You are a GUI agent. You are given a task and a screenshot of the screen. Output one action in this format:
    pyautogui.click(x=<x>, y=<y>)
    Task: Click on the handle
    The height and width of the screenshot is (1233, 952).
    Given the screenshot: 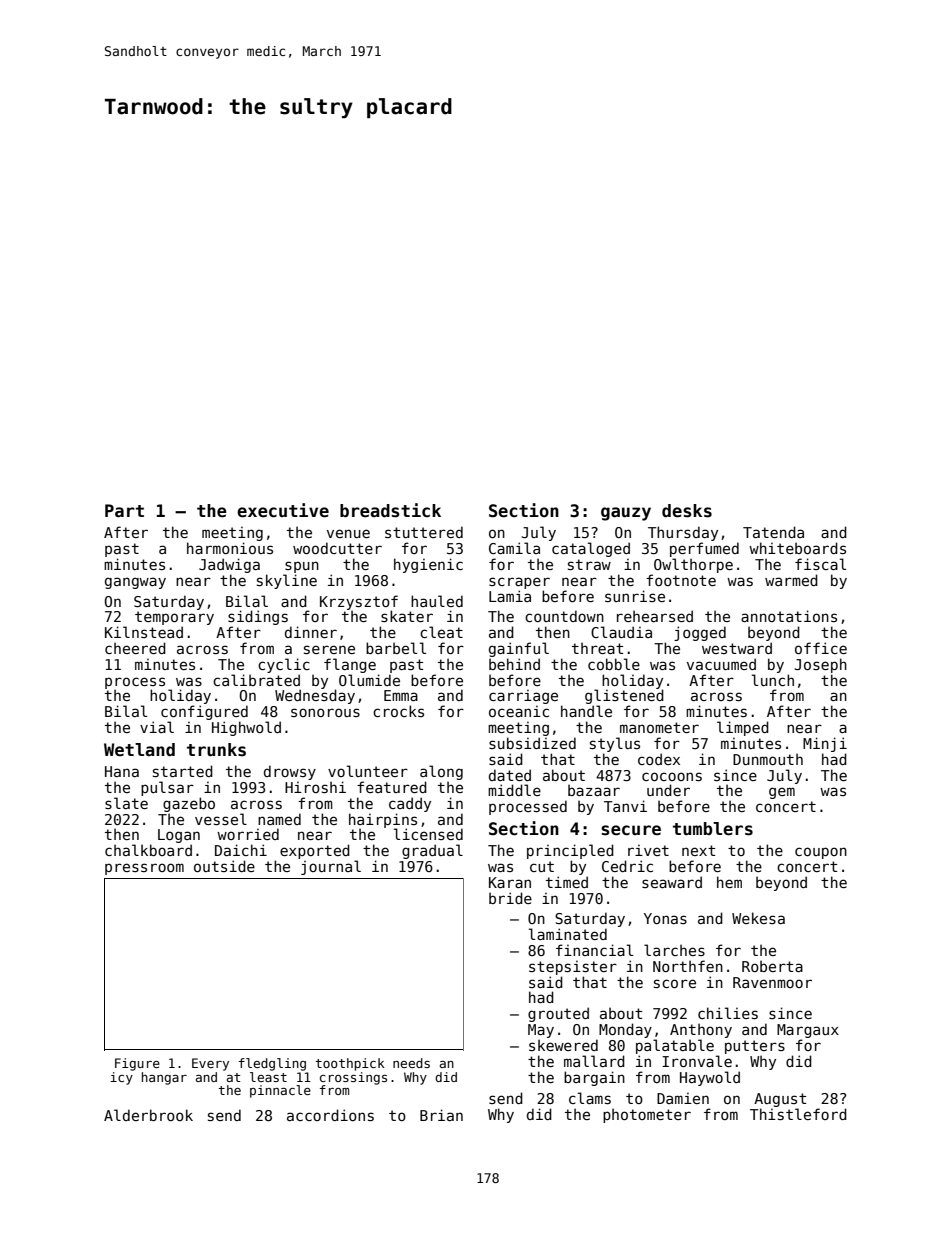 What is the action you would take?
    pyautogui.click(x=586, y=711)
